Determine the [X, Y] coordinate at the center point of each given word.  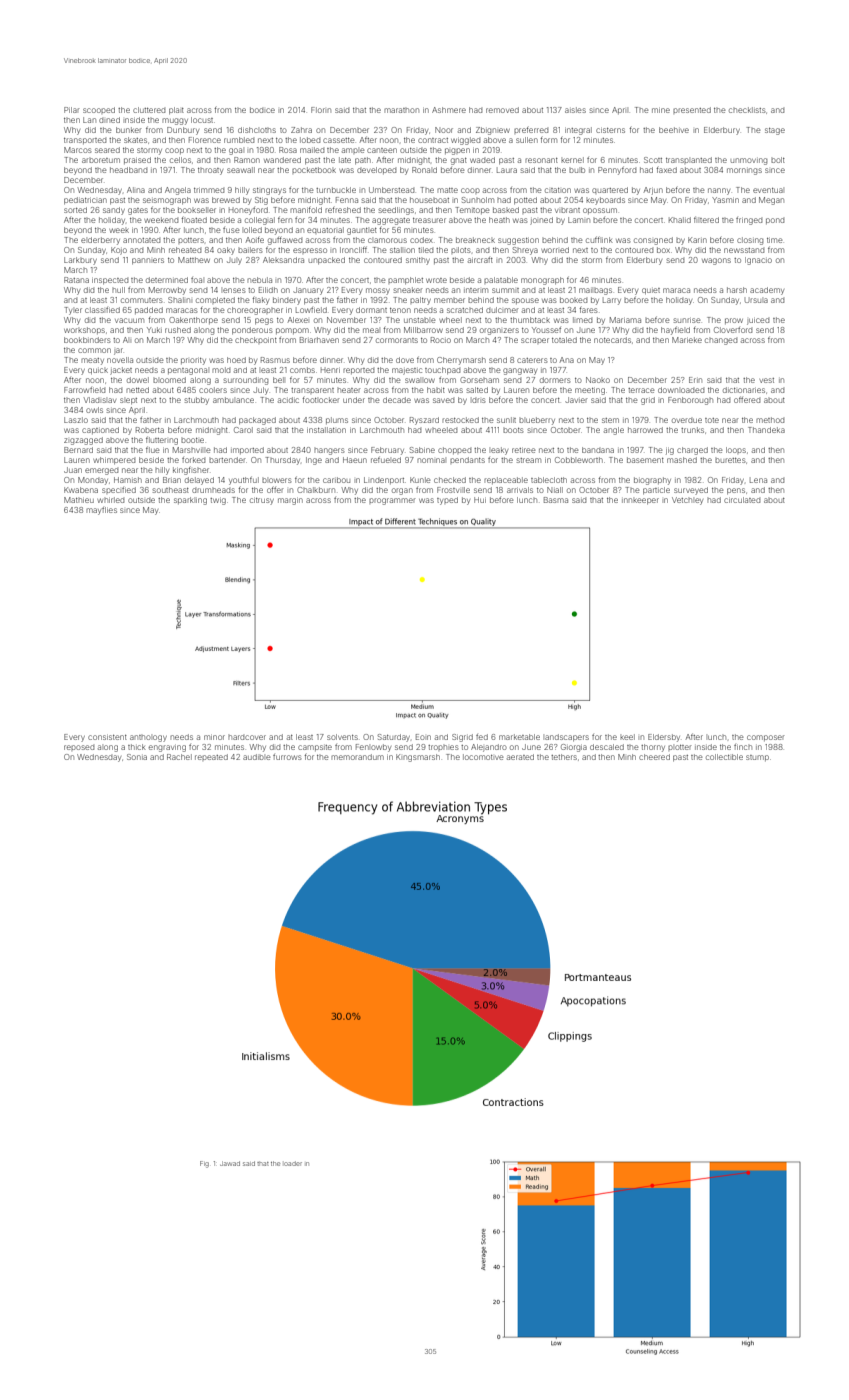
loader [293, 1163]
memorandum [357, 757]
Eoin [423, 737]
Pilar [71, 110]
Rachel [179, 757]
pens [736, 491]
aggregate [391, 221]
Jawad [230, 1163]
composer [765, 738]
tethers [564, 757]
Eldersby [664, 738]
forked [193, 460]
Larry [612, 301]
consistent [107, 737]
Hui [480, 500]
